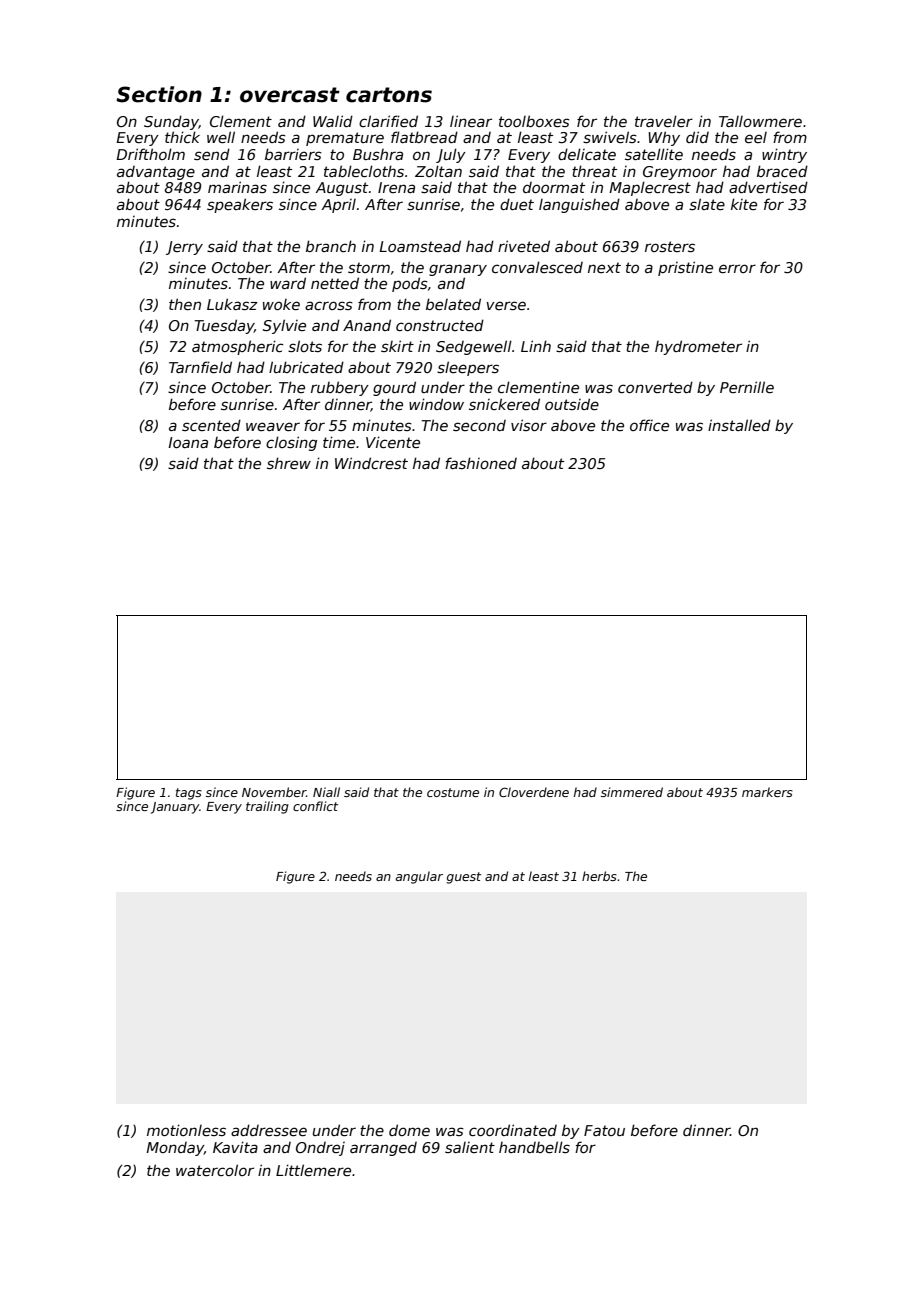 The height and width of the document is (1308, 924). Describe the element at coordinates (649, 425) in the document. I see `office` at that location.
